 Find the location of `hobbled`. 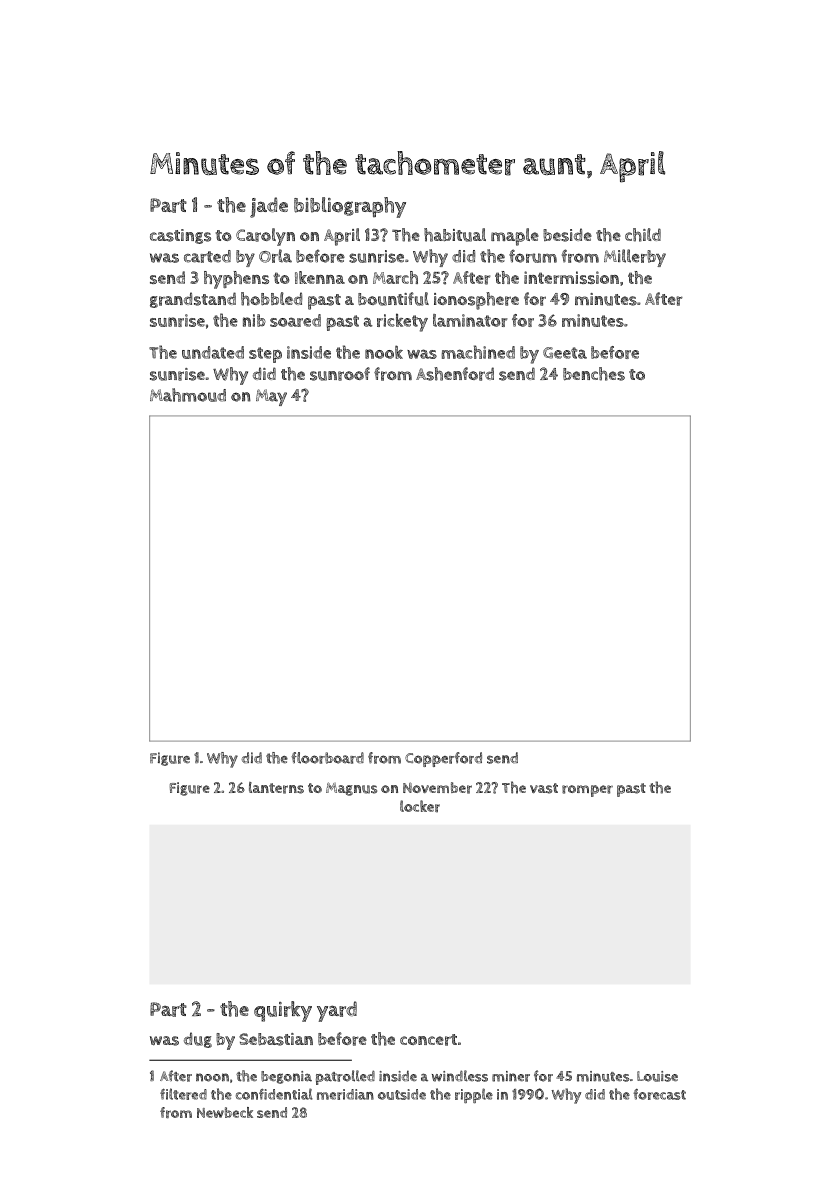

hobbled is located at coordinates (271, 299).
